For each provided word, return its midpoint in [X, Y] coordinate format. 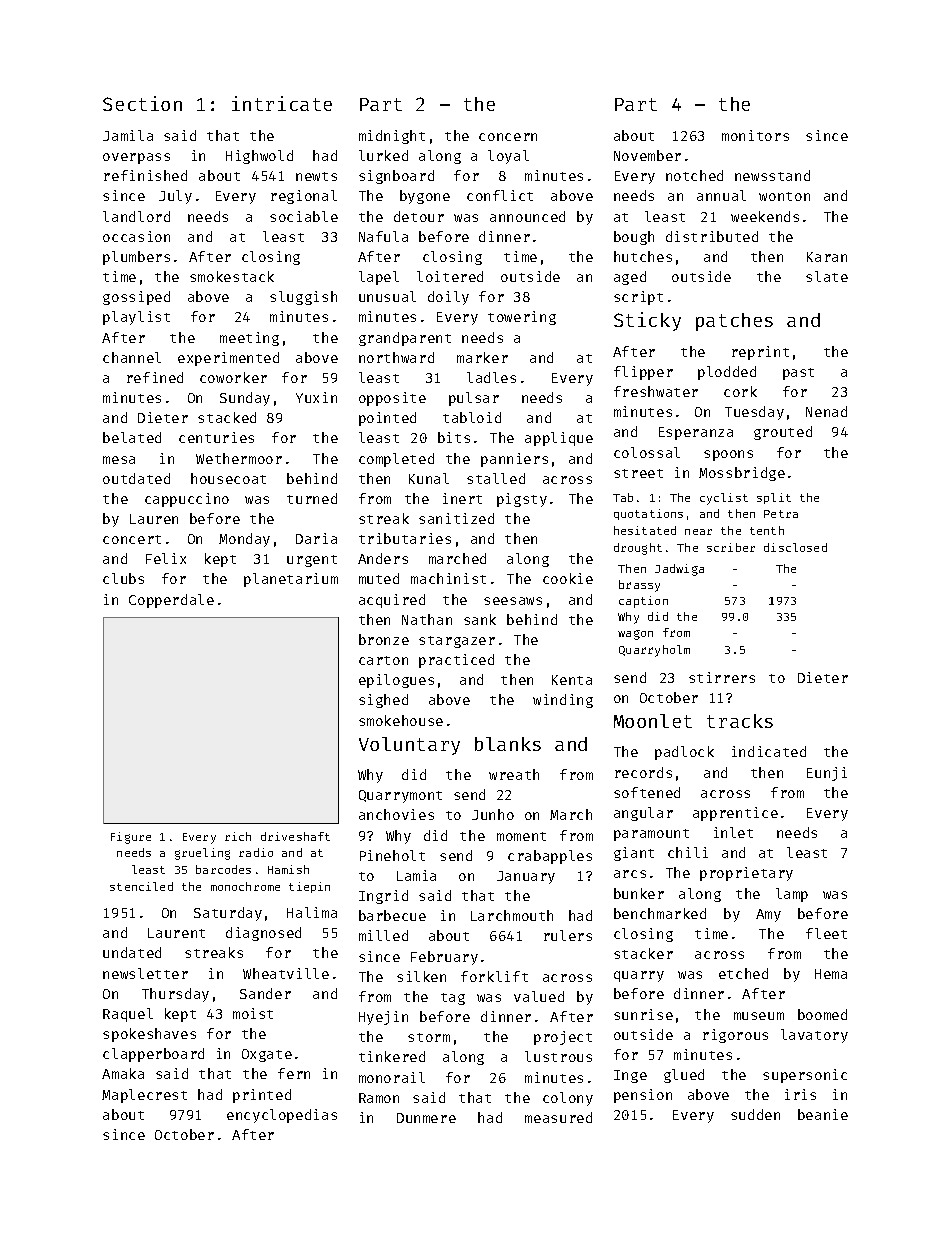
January [526, 877]
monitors [755, 135]
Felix [166, 558]
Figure [131, 838]
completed [396, 460]
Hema [831, 974]
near [698, 532]
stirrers [722, 677]
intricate [282, 103]
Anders [383, 558]
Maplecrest [144, 1096]
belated [132, 437]
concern [508, 137]
